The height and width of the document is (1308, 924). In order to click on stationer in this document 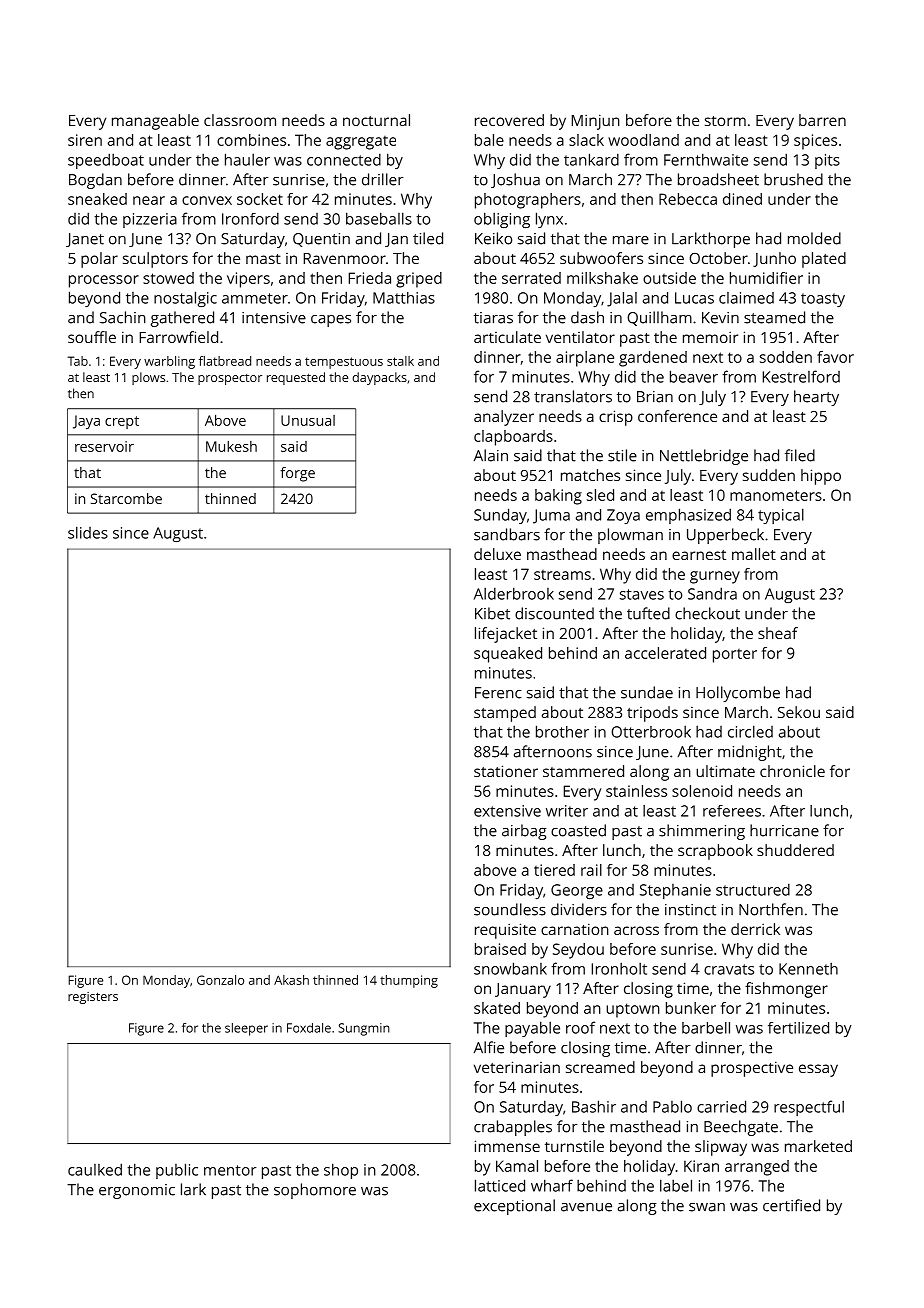, I will do `click(506, 771)`.
